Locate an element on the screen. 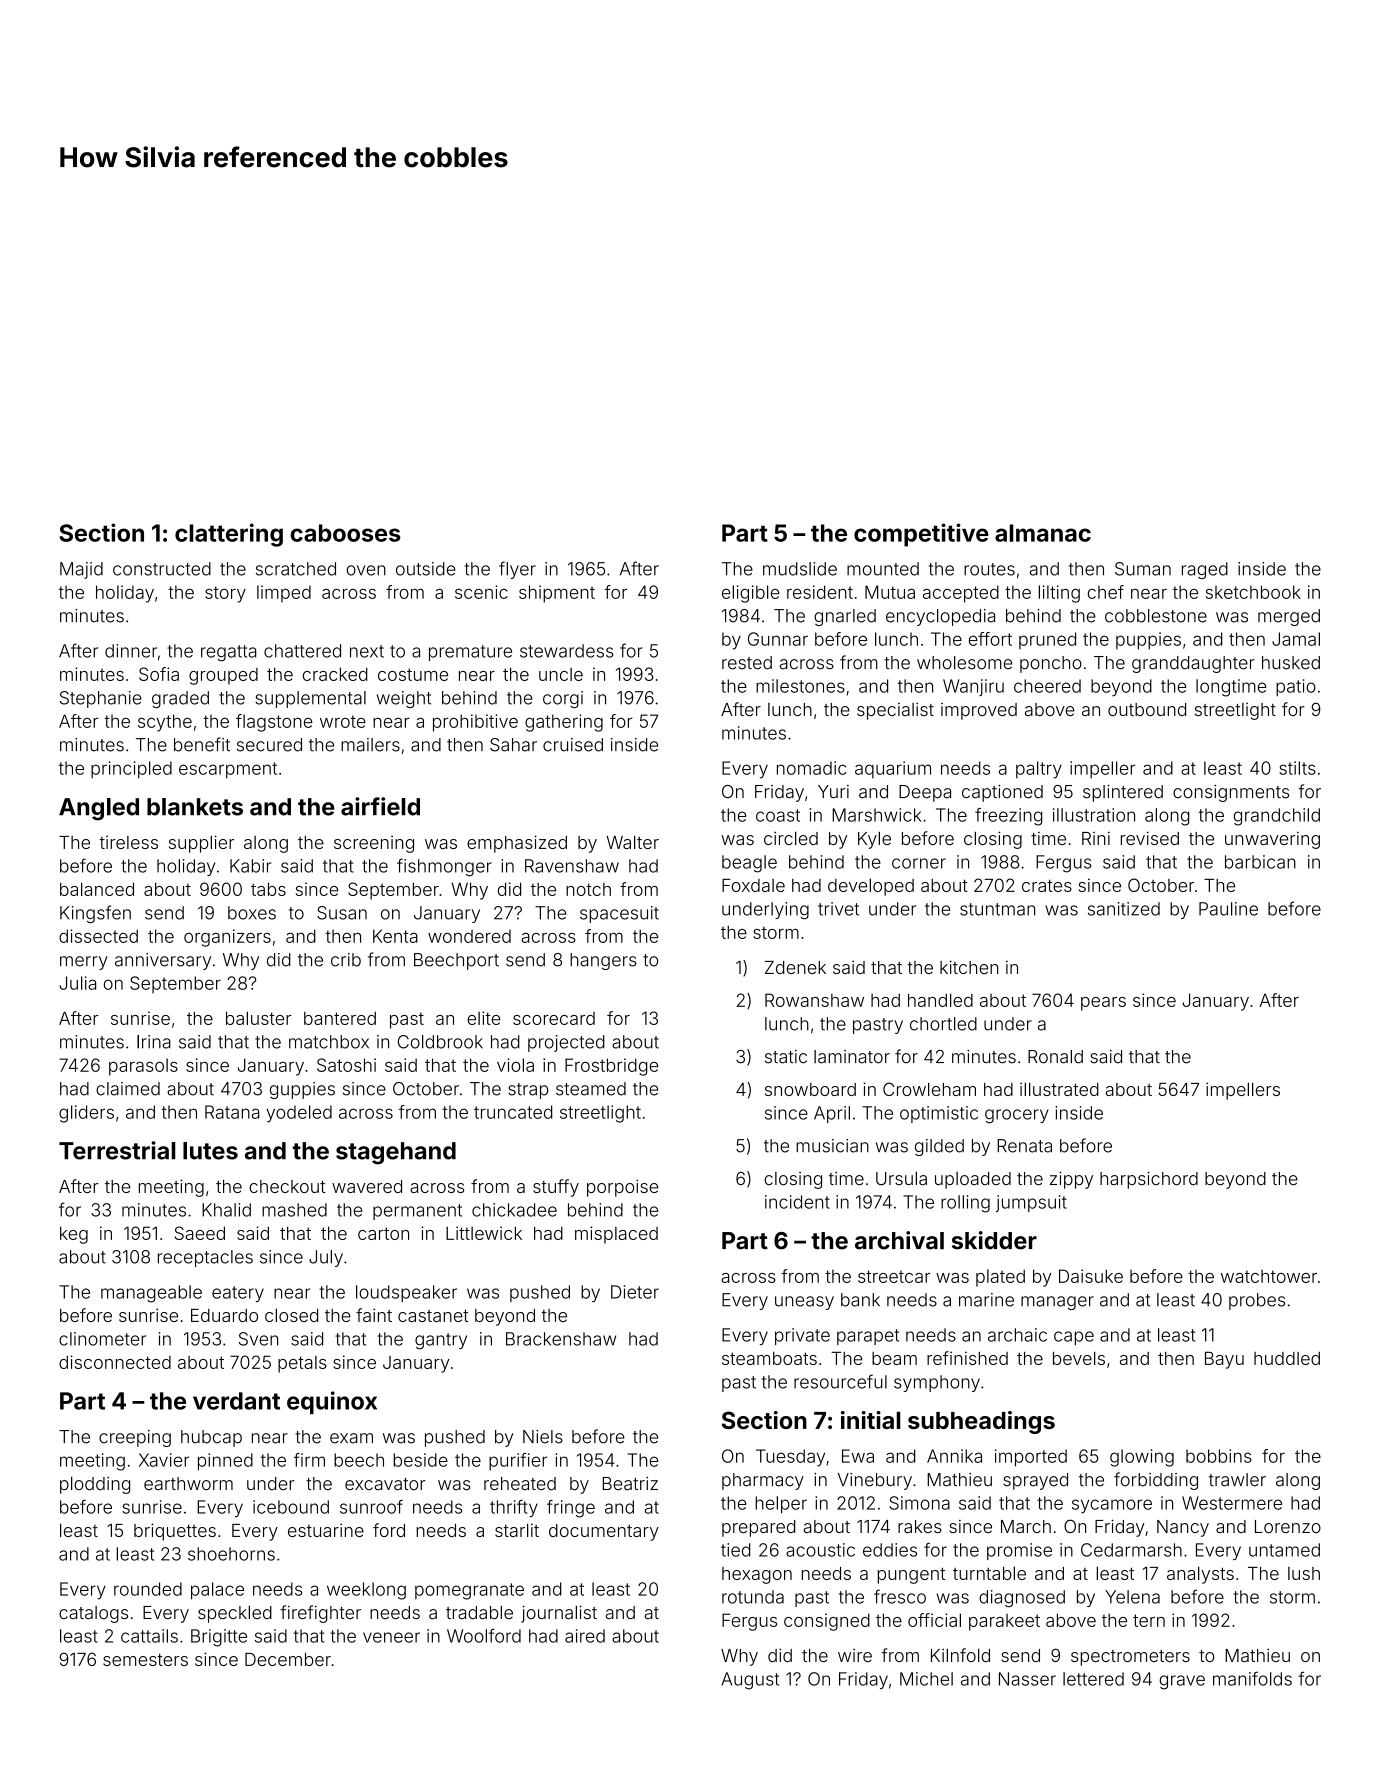 Image resolution: width=1380 pixels, height=1786 pixels. semesters is located at coordinates (145, 1660).
